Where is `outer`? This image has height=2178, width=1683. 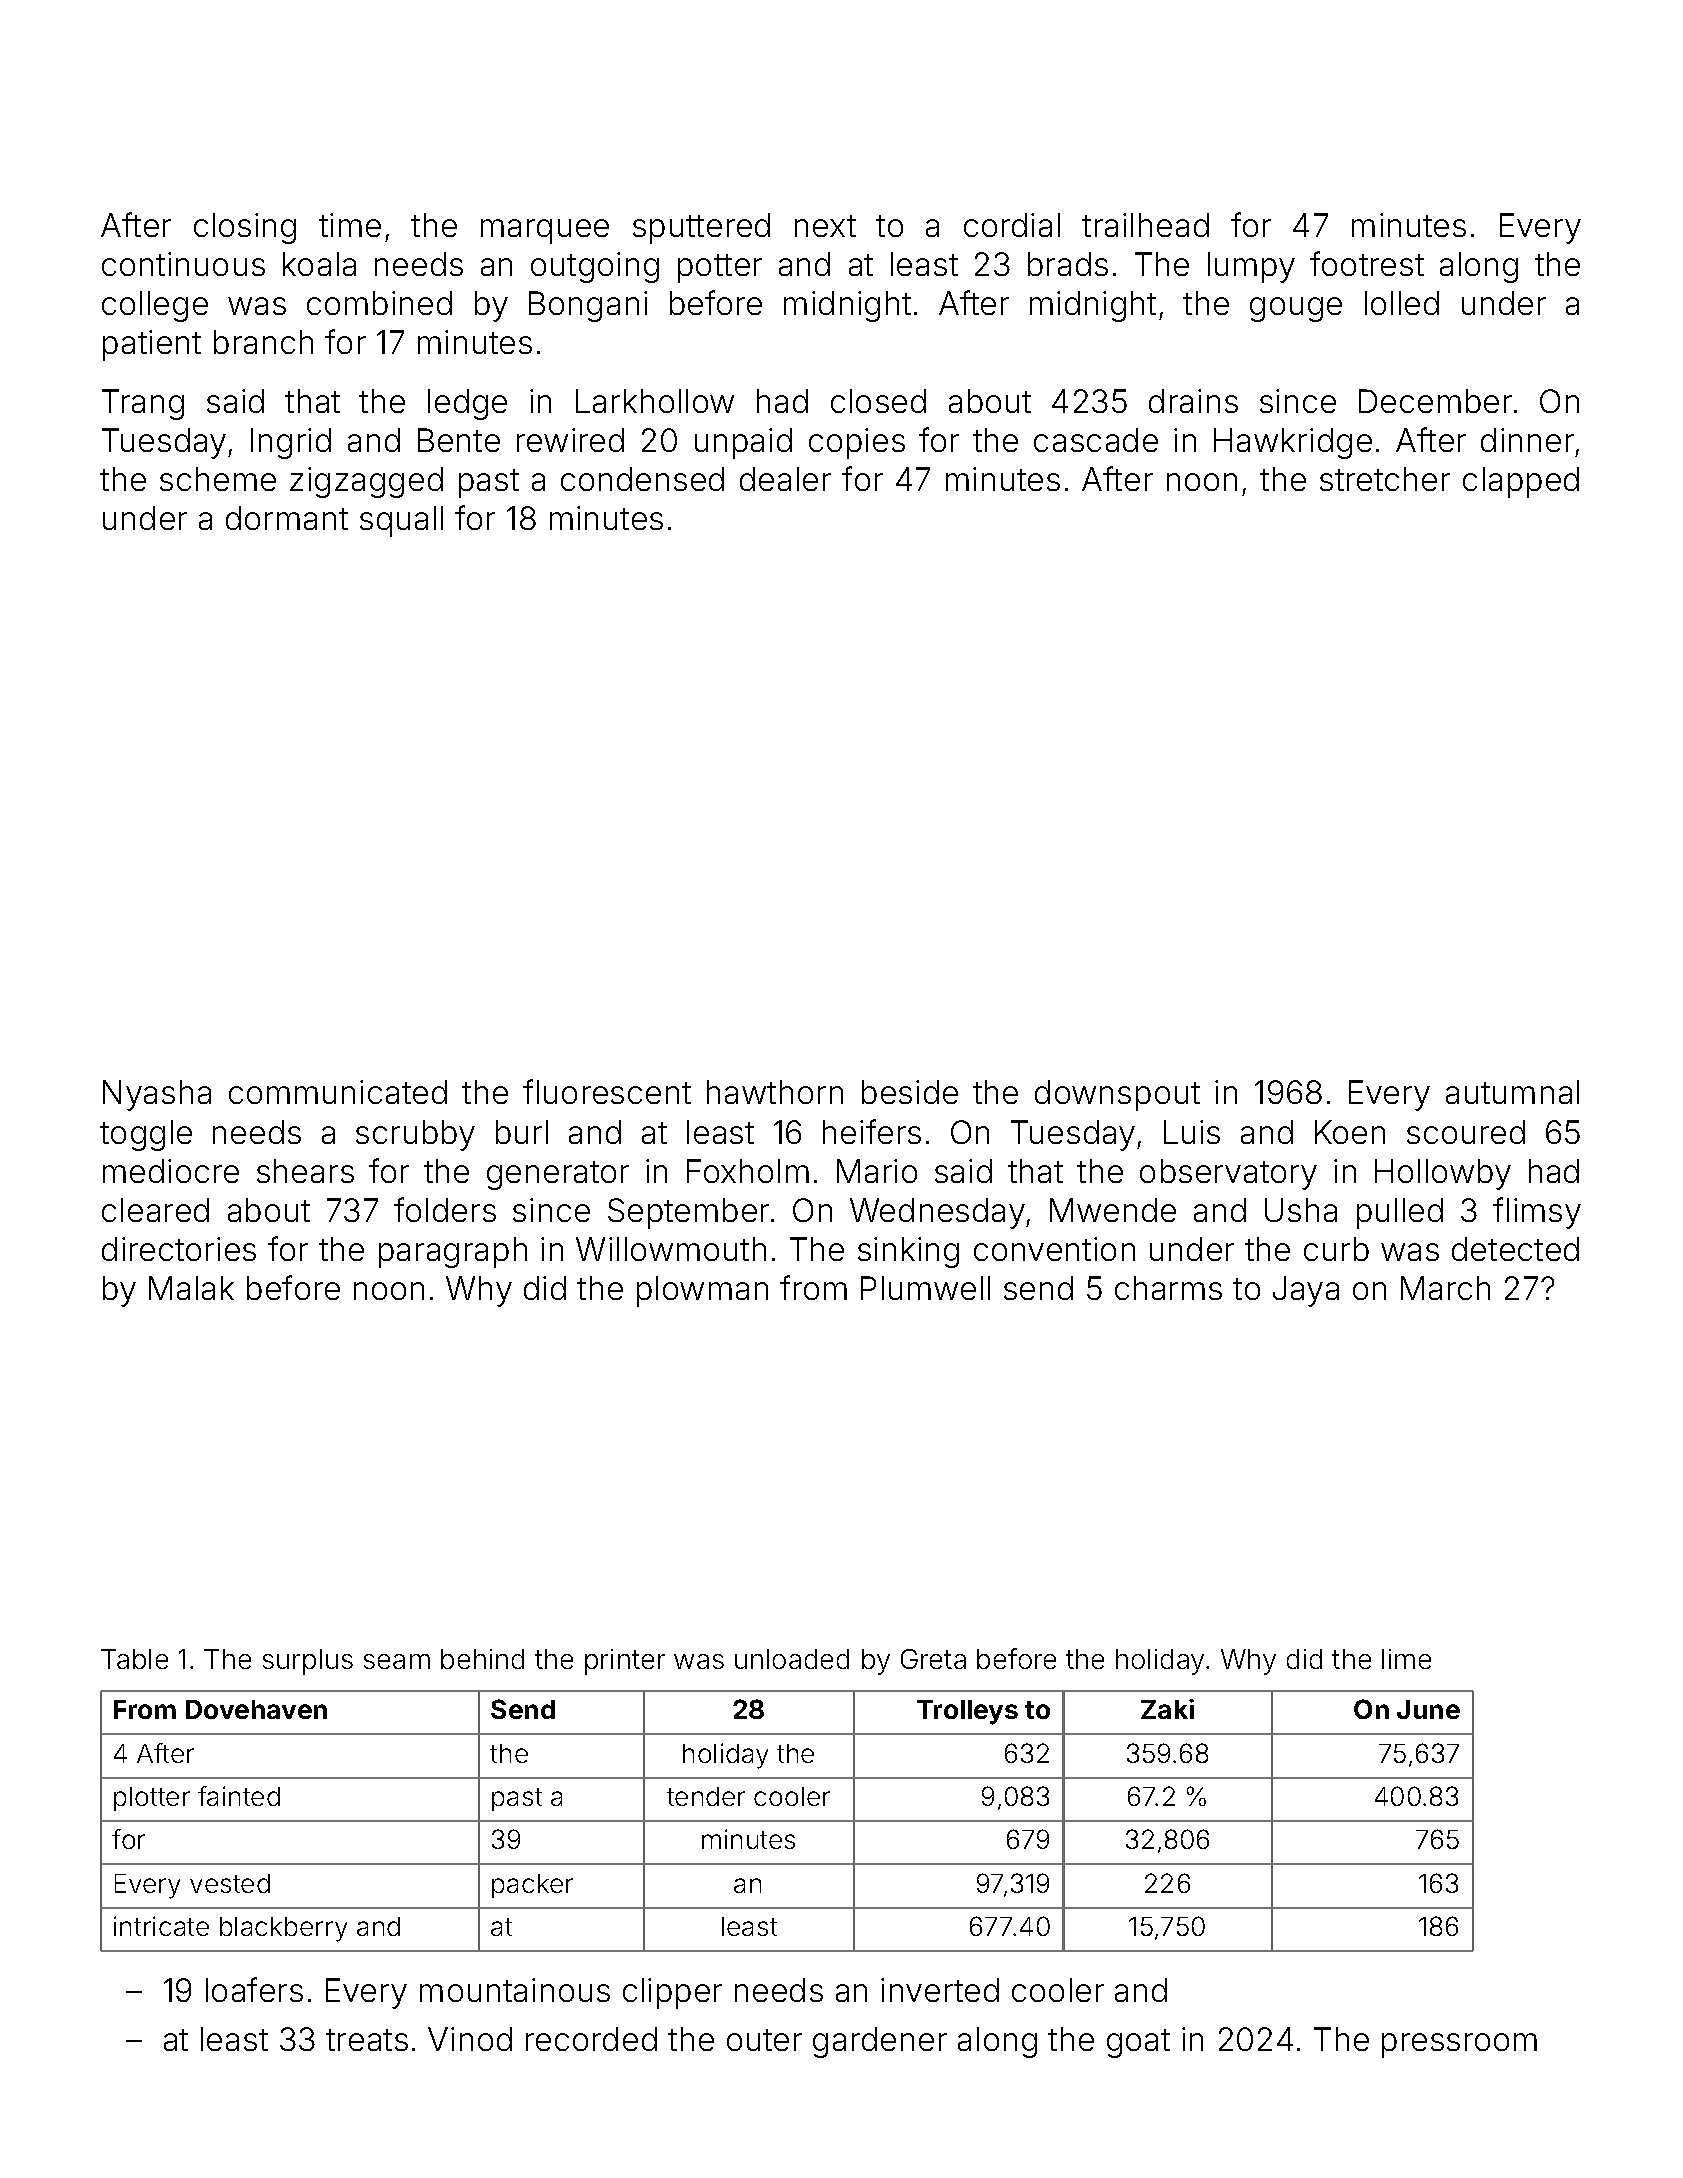 outer is located at coordinates (764, 2040).
